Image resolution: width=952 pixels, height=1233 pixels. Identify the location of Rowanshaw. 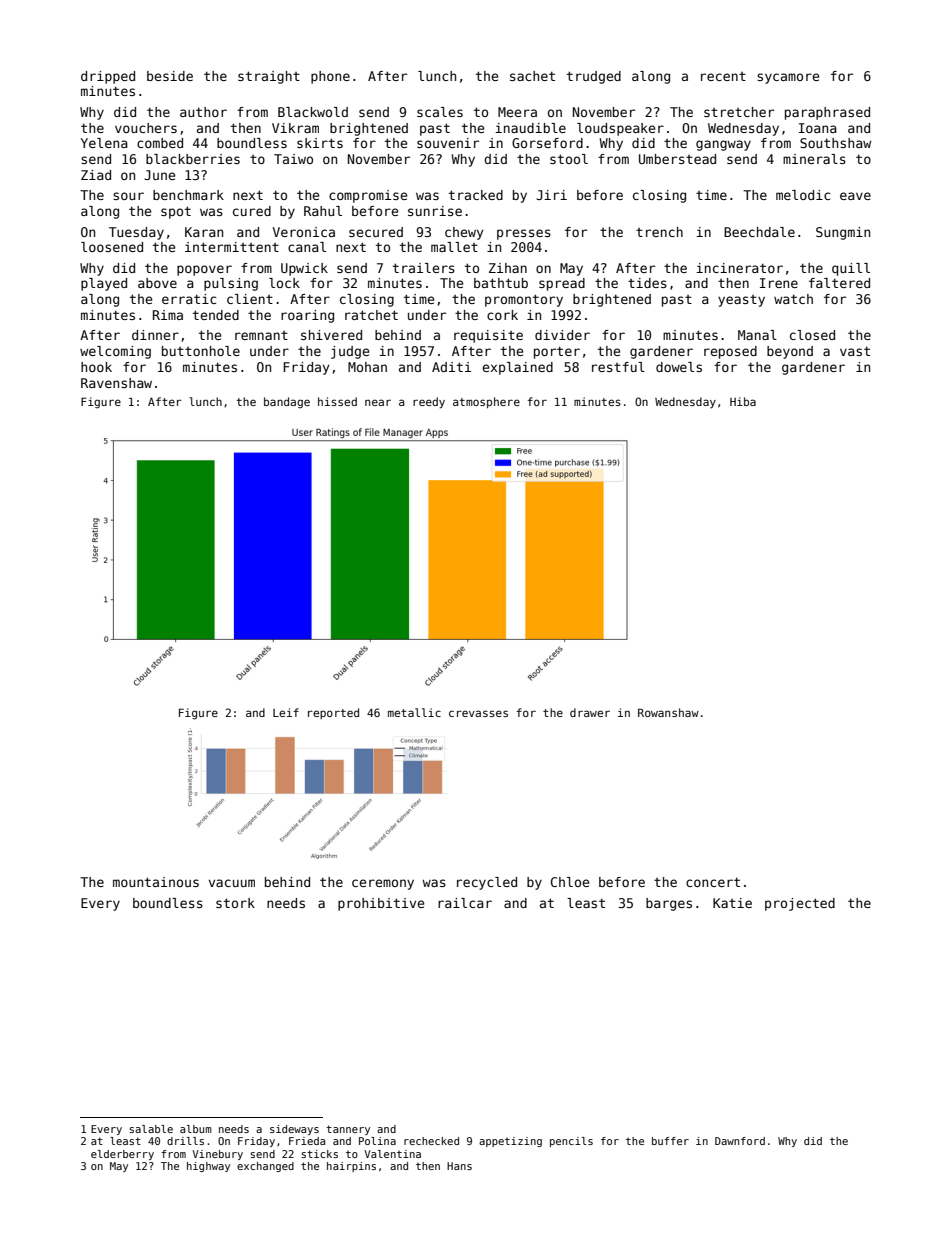
(668, 712).
